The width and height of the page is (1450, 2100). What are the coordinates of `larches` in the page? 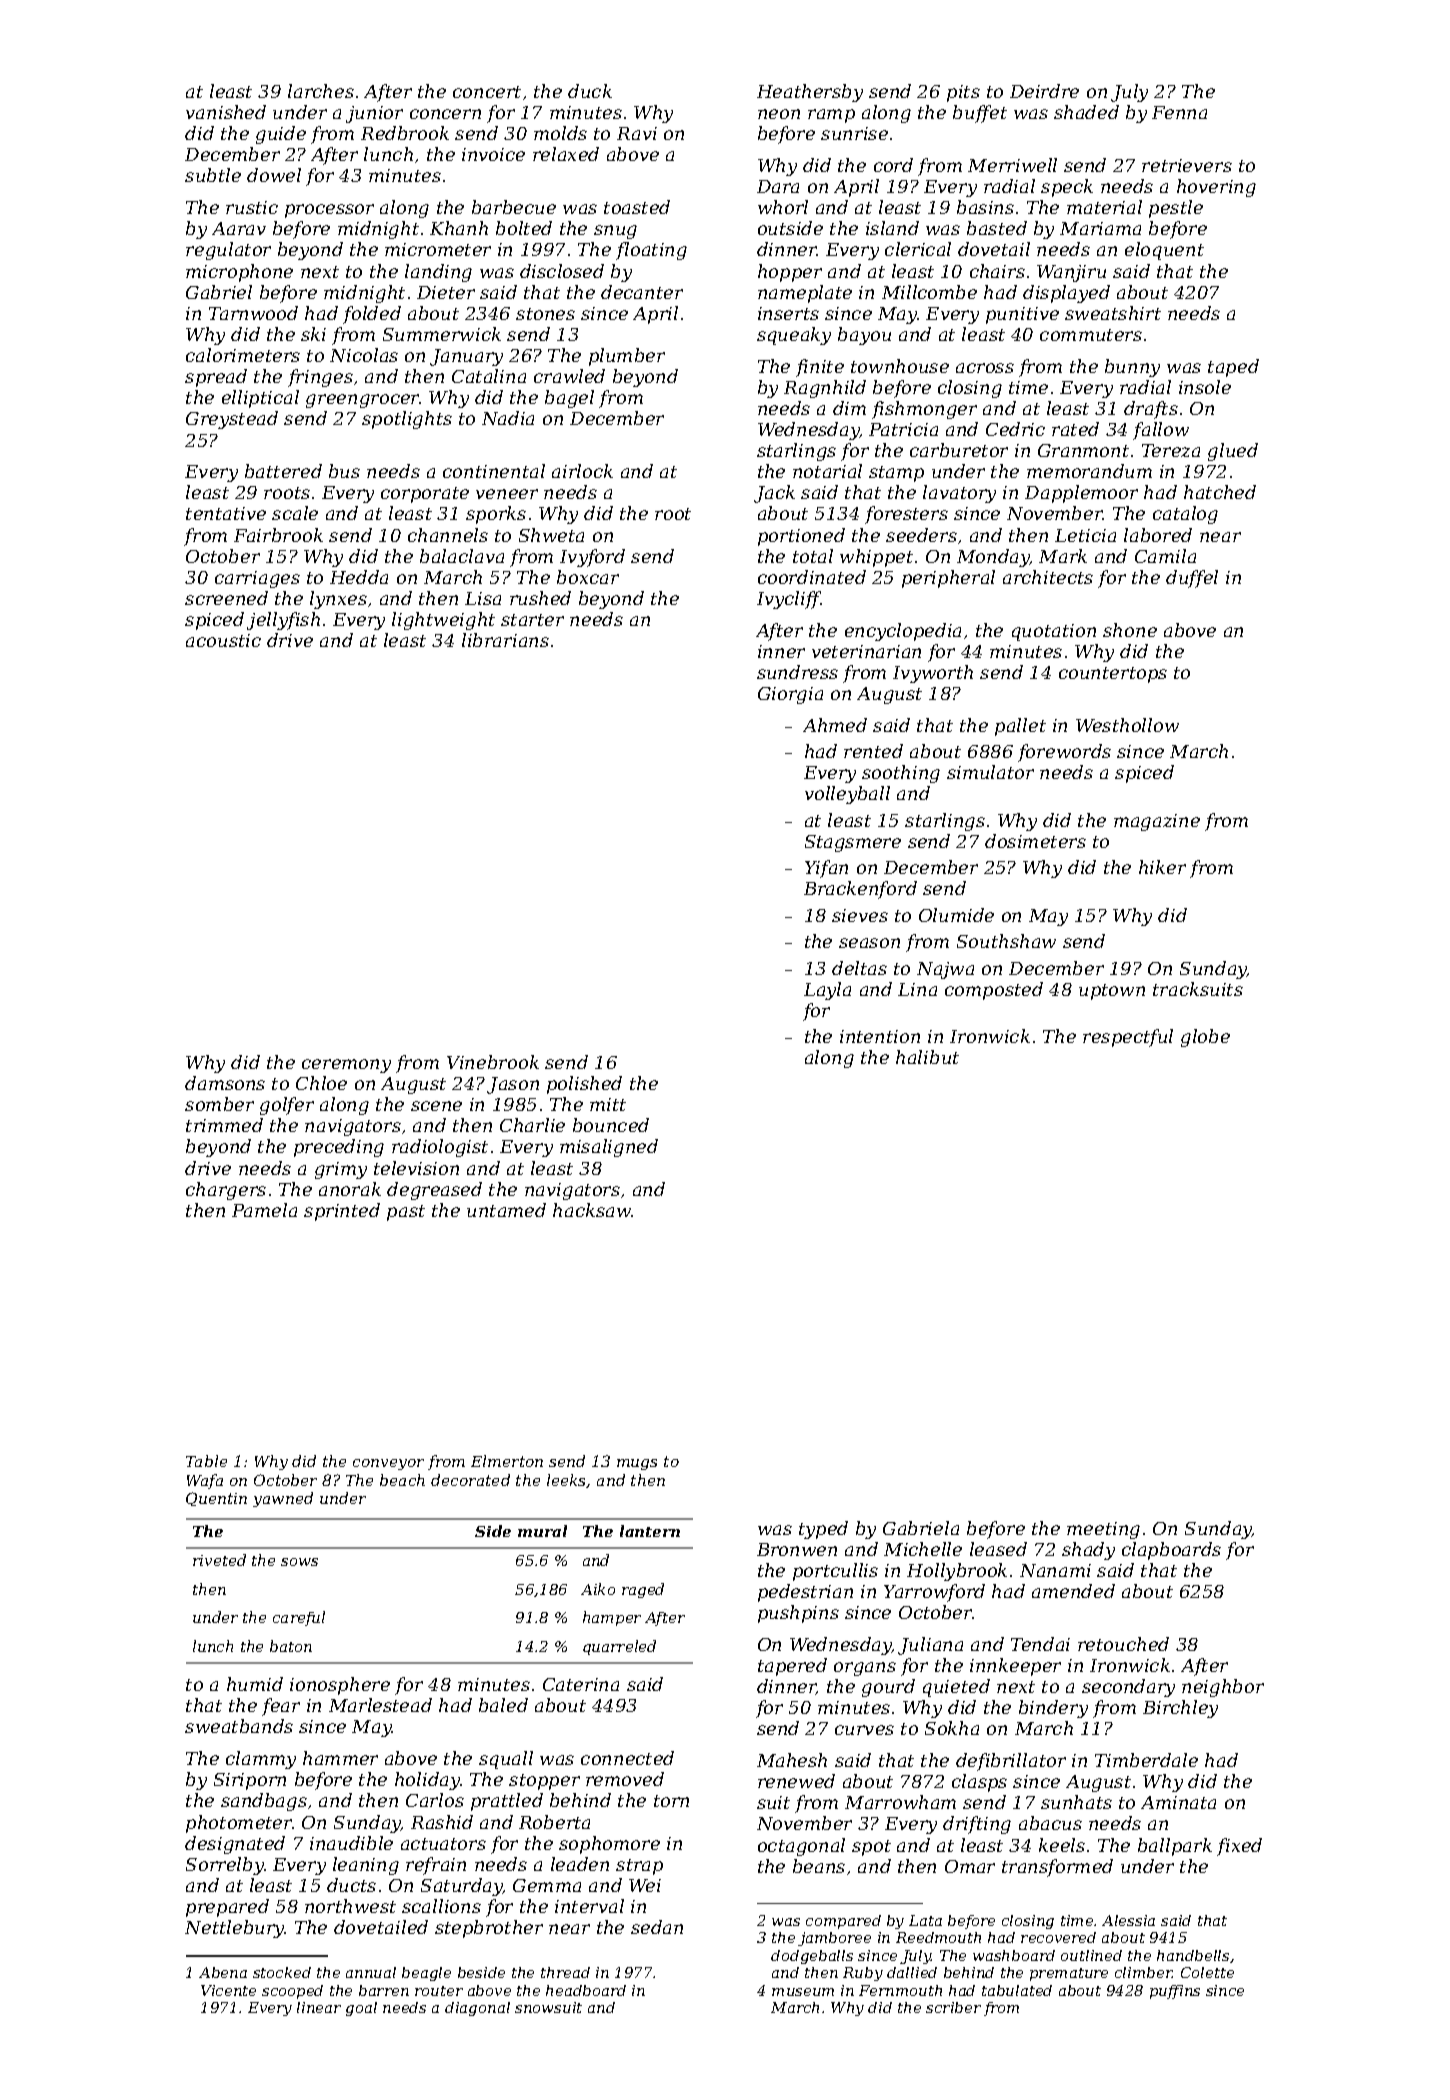 It's located at (321, 91).
